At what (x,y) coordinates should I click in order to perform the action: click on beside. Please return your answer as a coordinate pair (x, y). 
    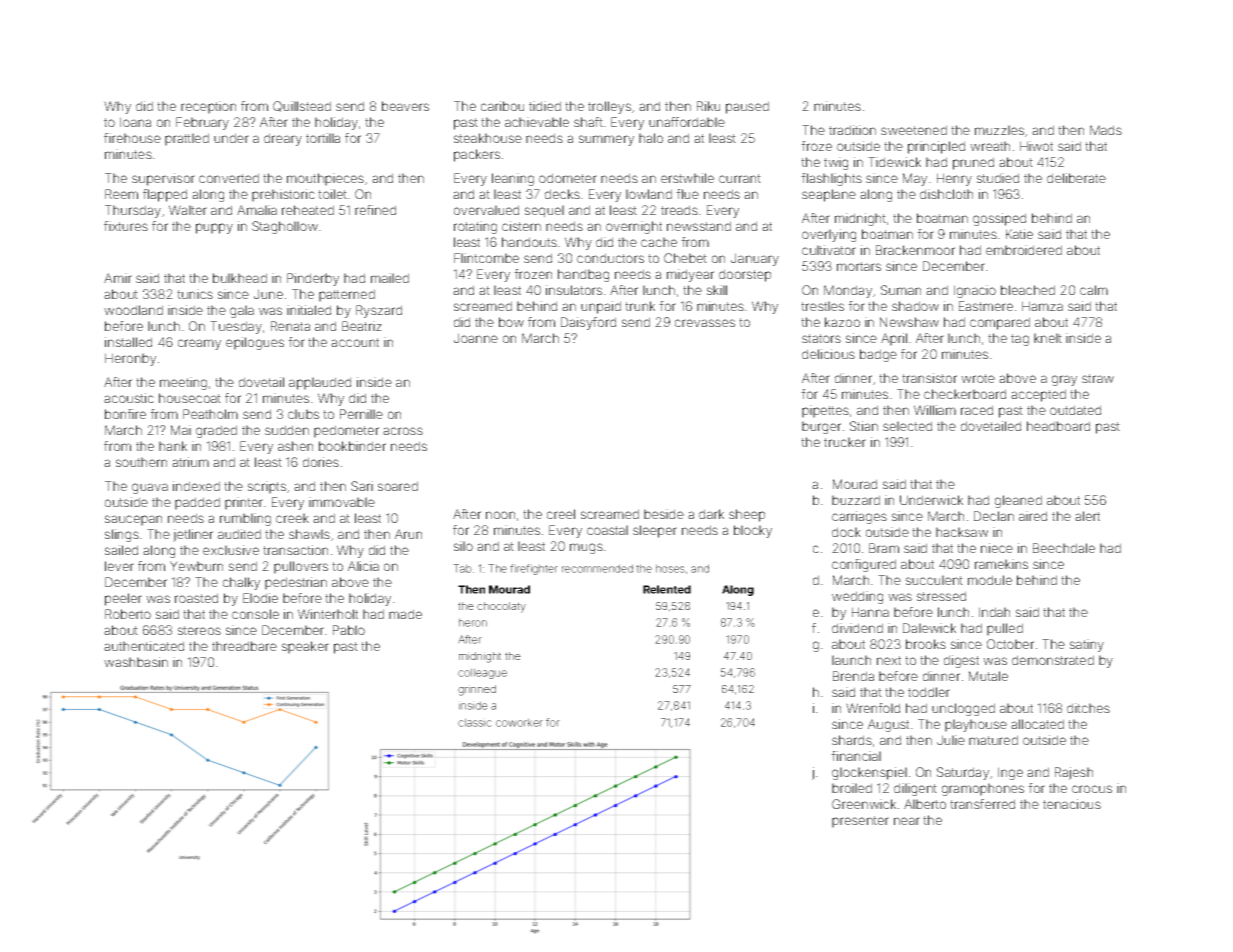
    Looking at the image, I should click on (664, 514).
